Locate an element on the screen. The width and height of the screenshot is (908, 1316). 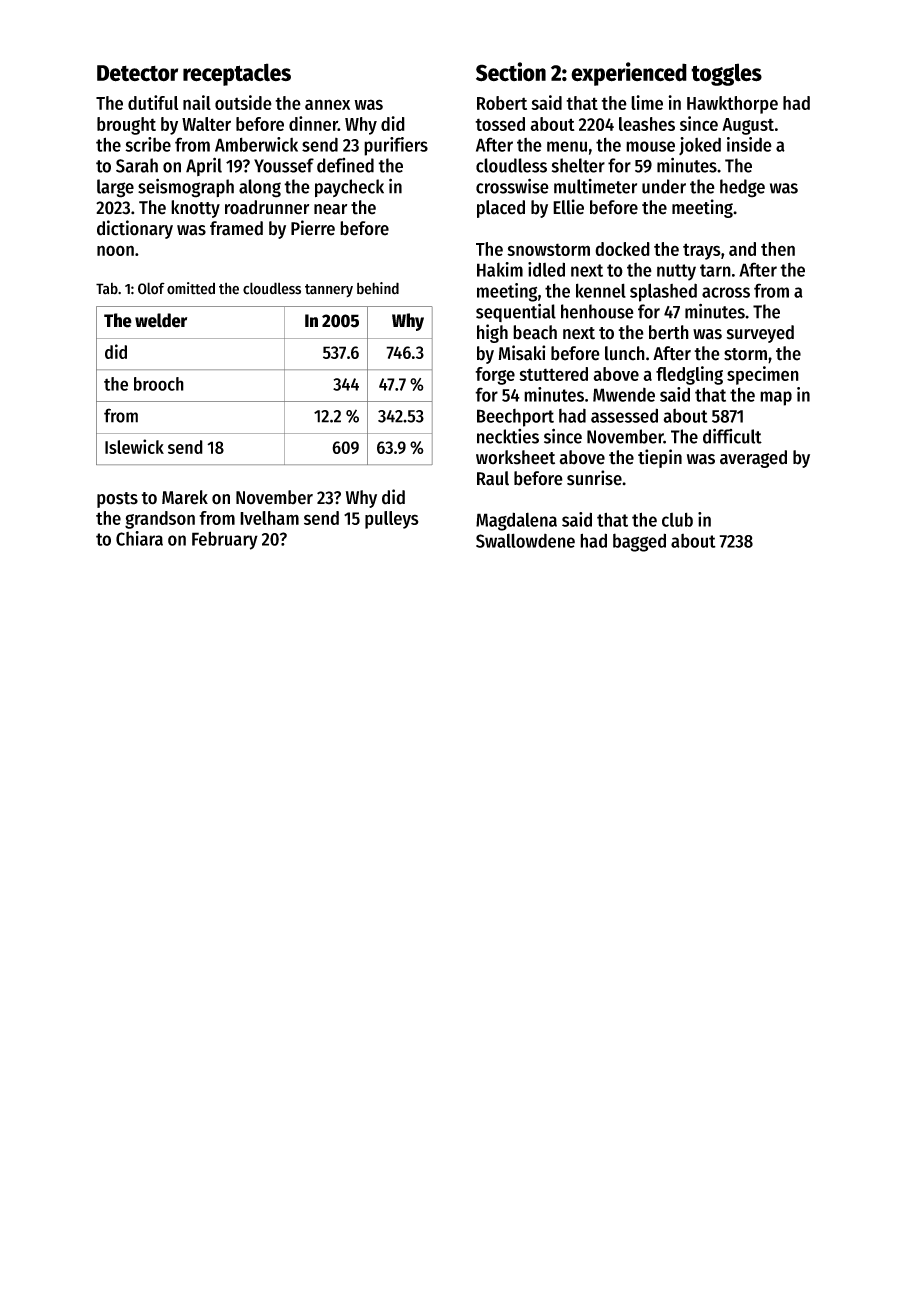
Tab is located at coordinates (107, 289).
